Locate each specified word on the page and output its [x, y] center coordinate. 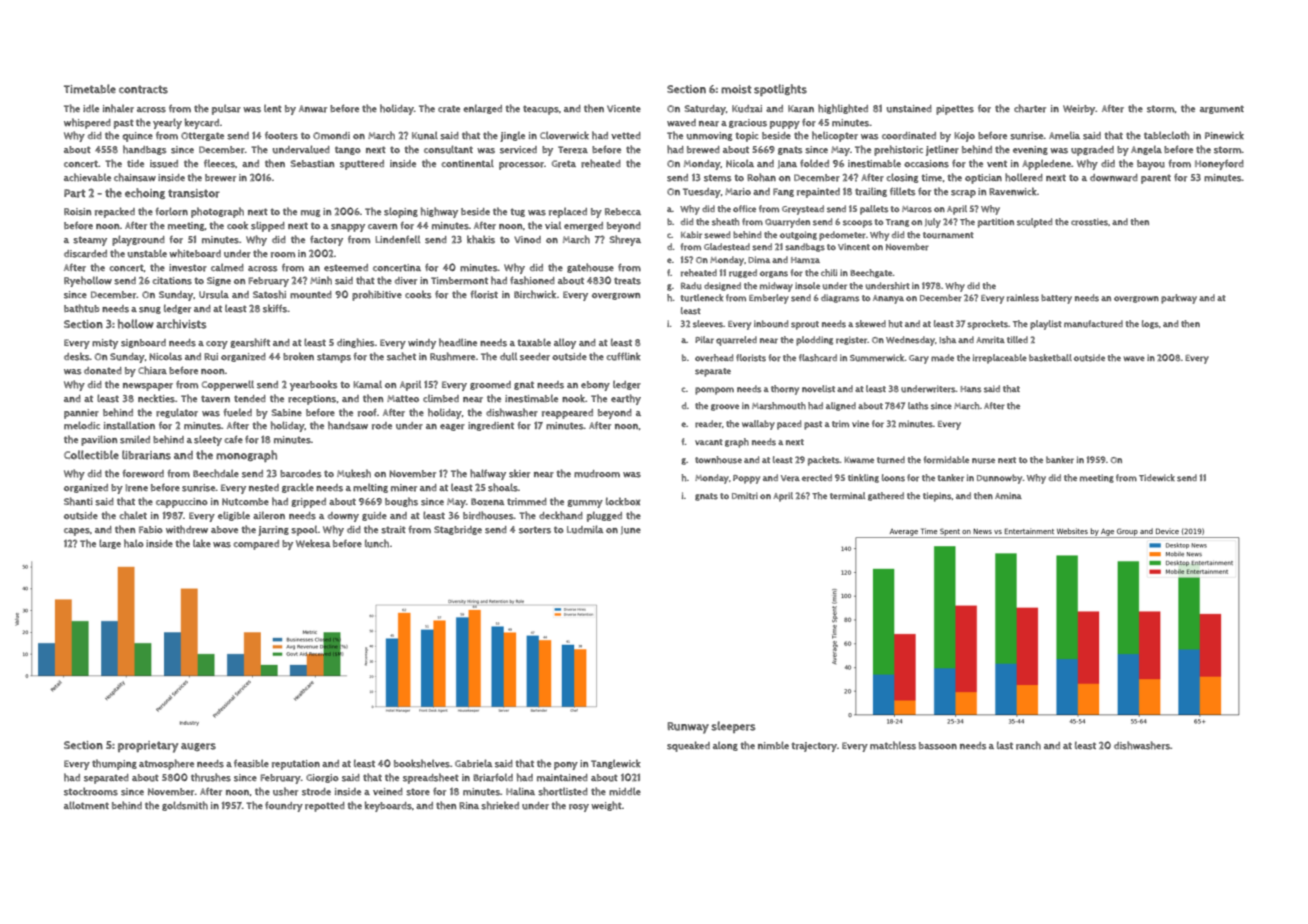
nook [573, 398]
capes [77, 532]
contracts [143, 89]
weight [606, 806]
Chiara [152, 370]
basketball [1050, 358]
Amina [1008, 495]
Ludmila [585, 529]
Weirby [1079, 110]
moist [736, 89]
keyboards [388, 806]
